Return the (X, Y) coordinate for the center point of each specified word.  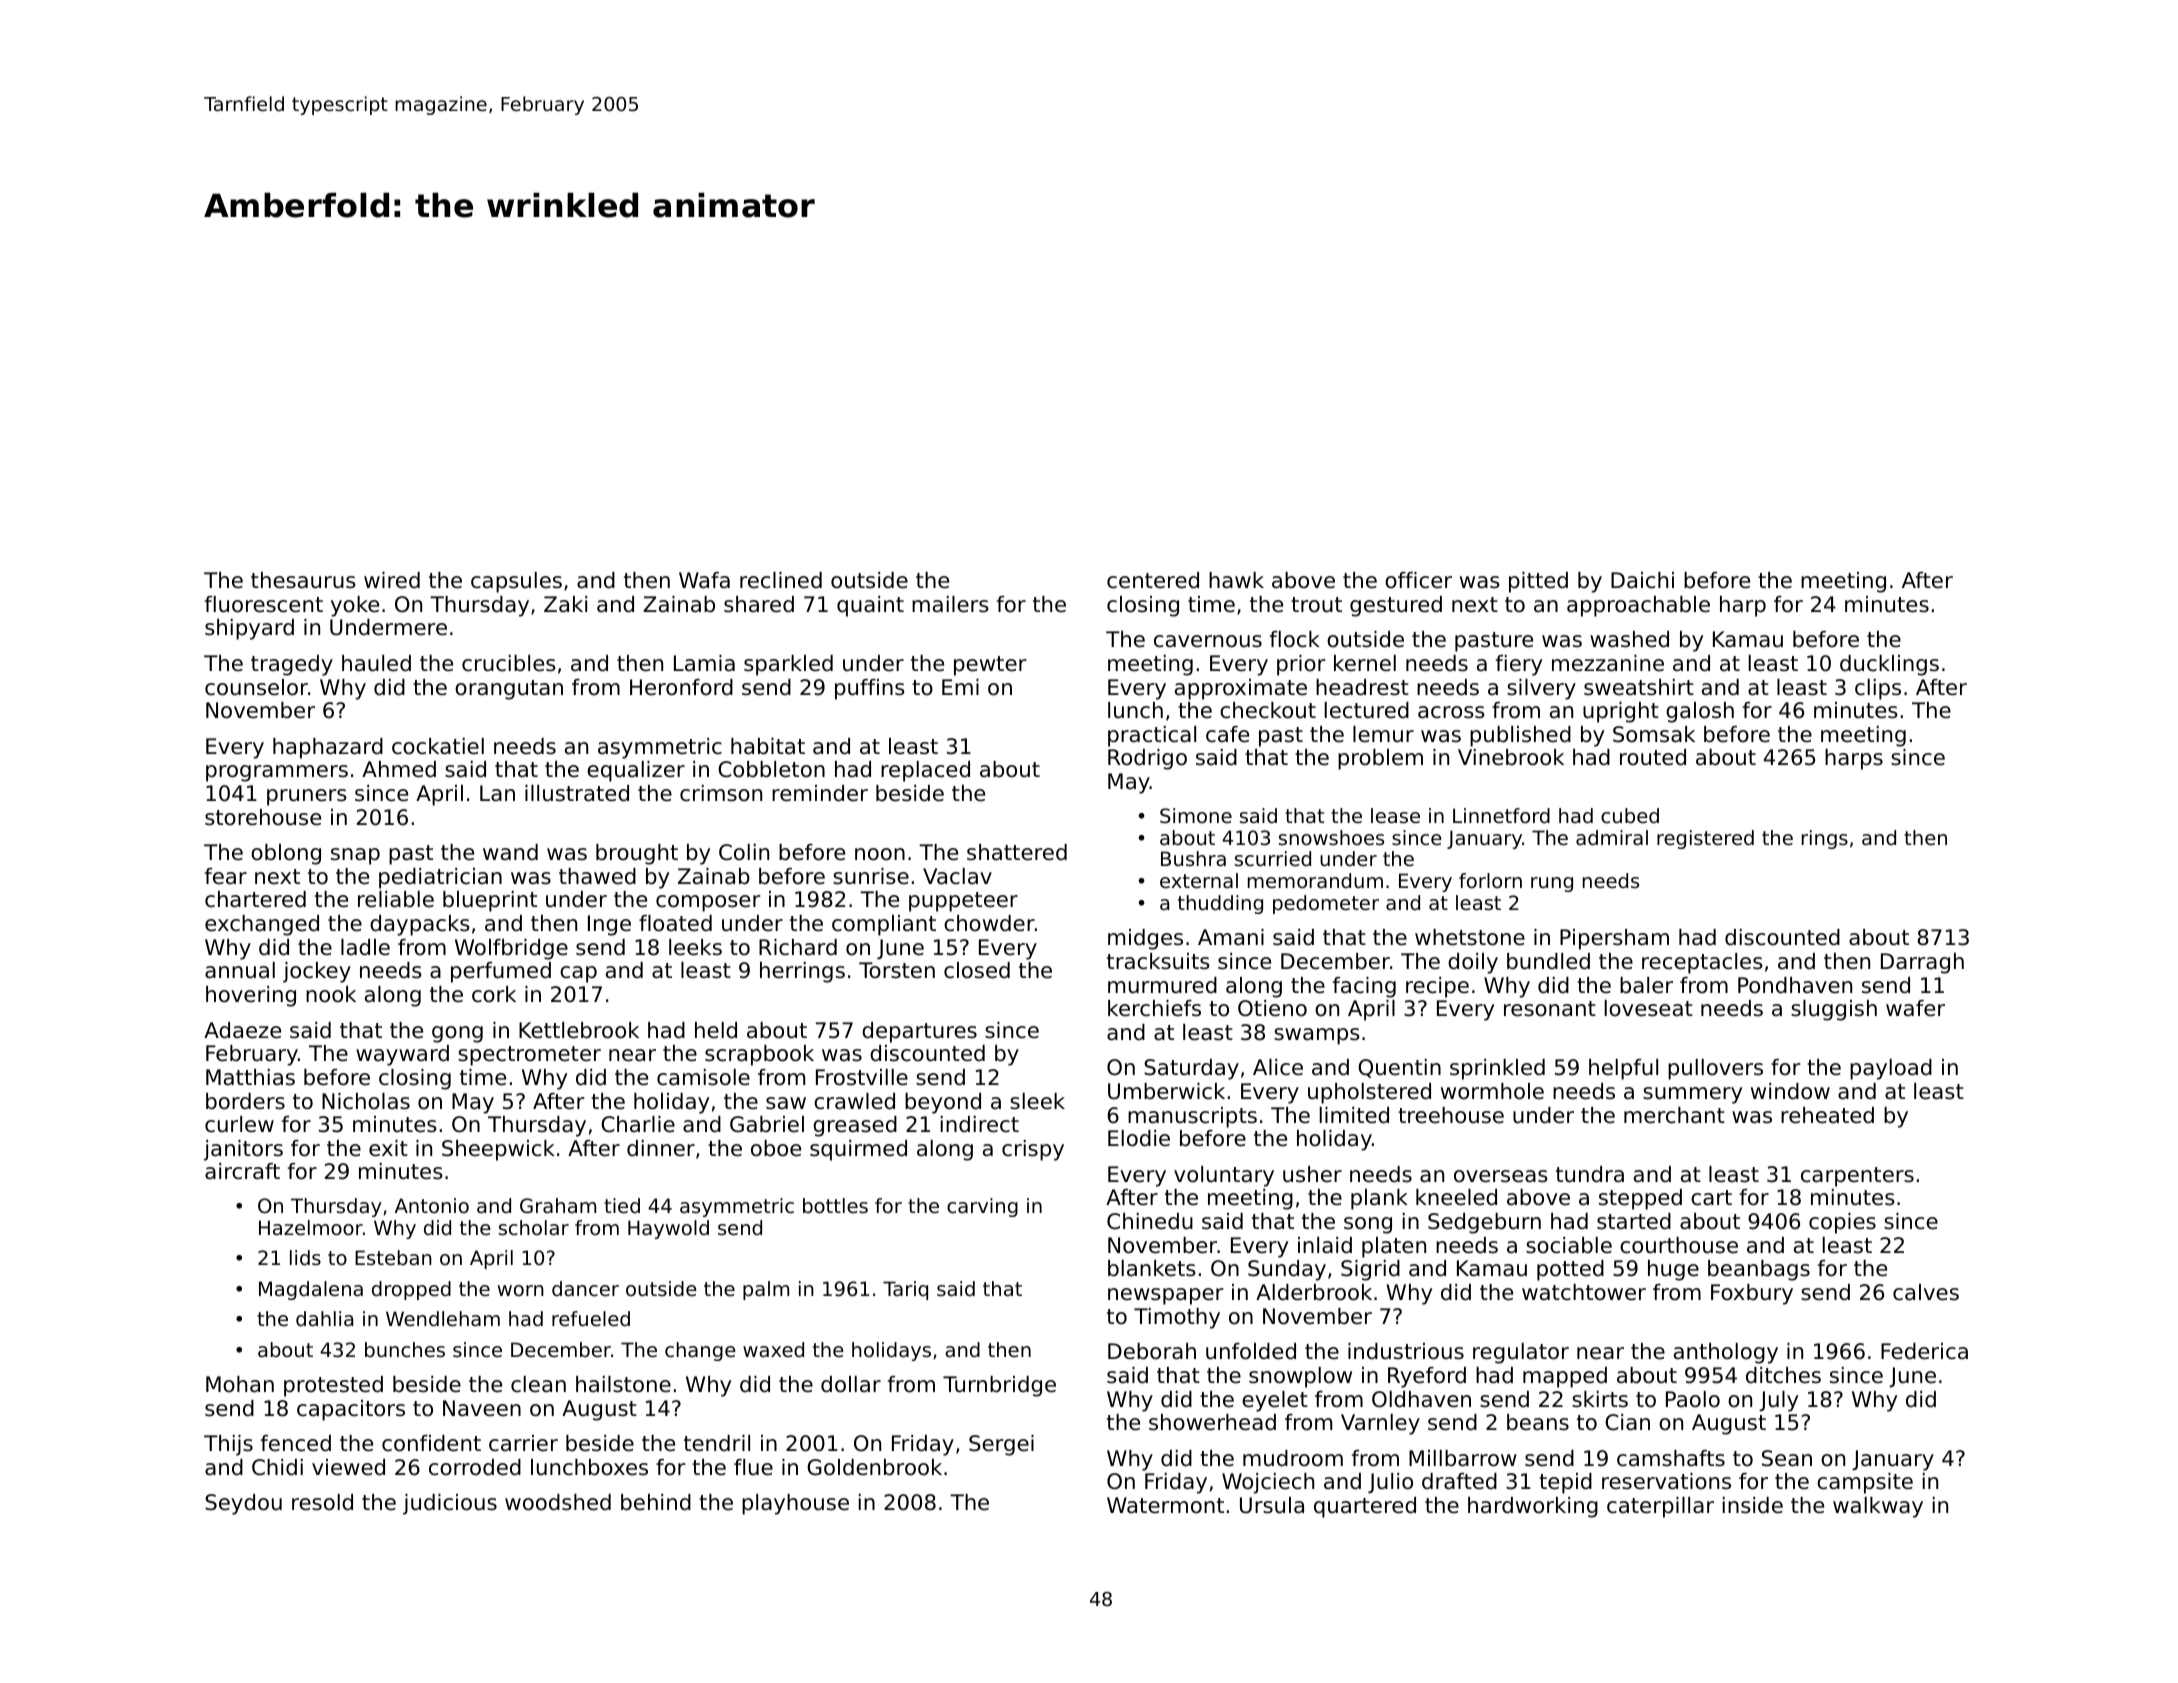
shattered (1017, 852)
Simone (1196, 816)
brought (637, 854)
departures (919, 1032)
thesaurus (303, 580)
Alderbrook (1314, 1292)
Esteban (393, 1258)
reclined (781, 580)
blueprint (490, 901)
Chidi (277, 1467)
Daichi (1642, 580)
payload (1891, 1069)
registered (1705, 839)
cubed (1630, 816)
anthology (1726, 1353)
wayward (402, 1055)
